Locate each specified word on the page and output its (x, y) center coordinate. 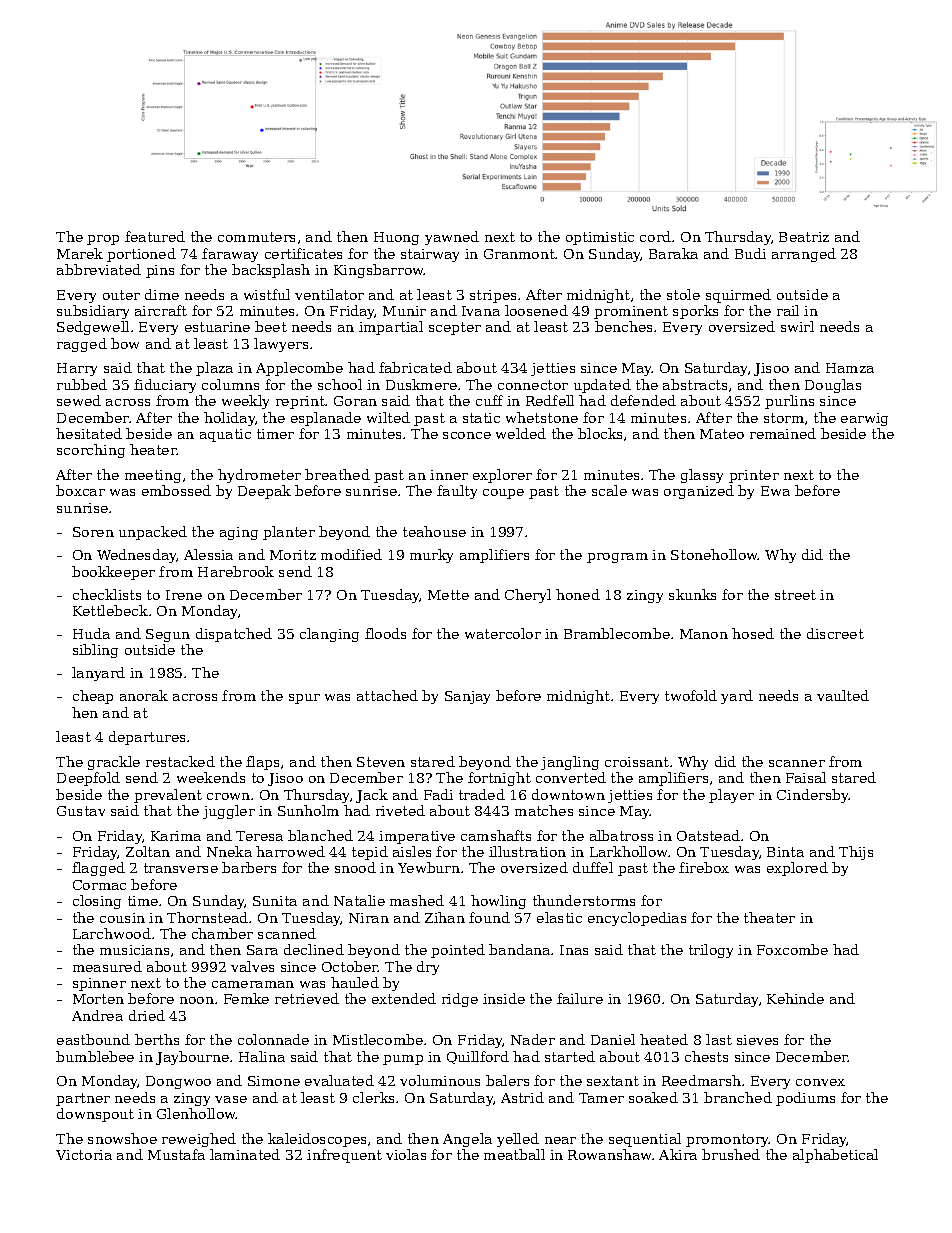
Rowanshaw (609, 1154)
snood (355, 867)
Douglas (833, 386)
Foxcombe (792, 949)
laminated (245, 1154)
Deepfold (88, 779)
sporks (695, 312)
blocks (600, 433)
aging (239, 533)
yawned (452, 238)
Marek (80, 253)
